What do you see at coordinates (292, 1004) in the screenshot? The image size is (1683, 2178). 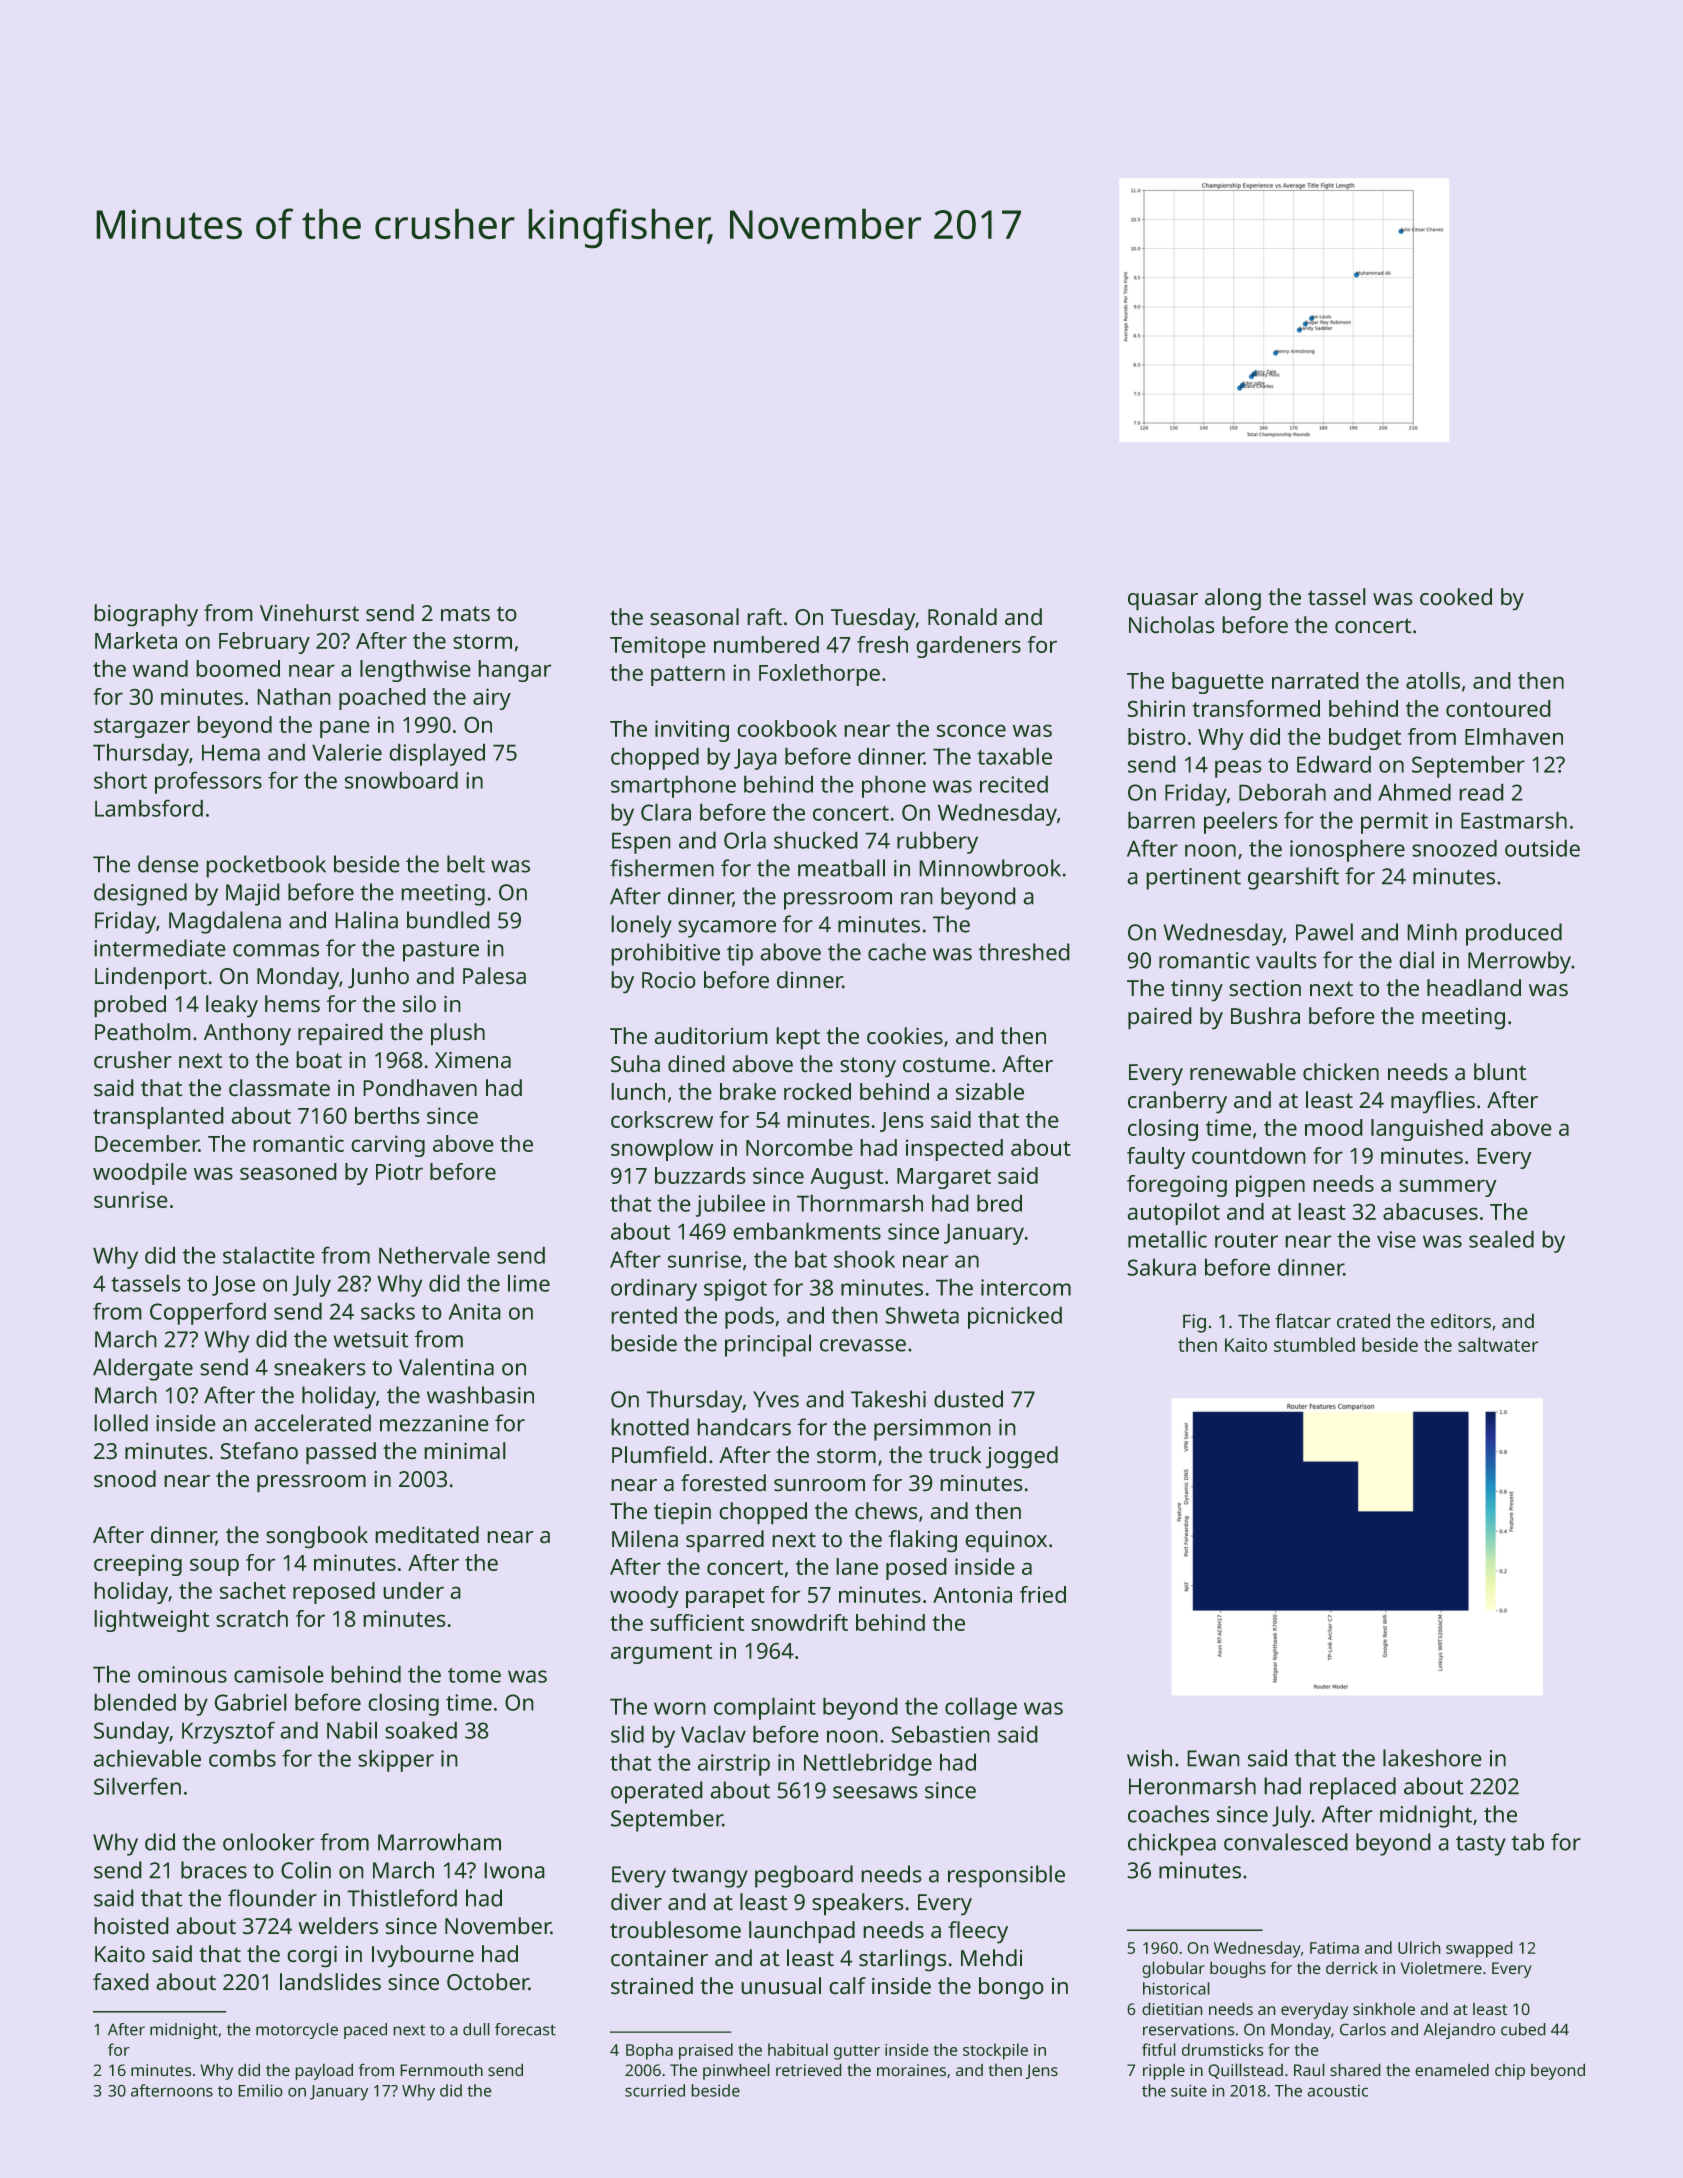 I see `hems` at bounding box center [292, 1004].
